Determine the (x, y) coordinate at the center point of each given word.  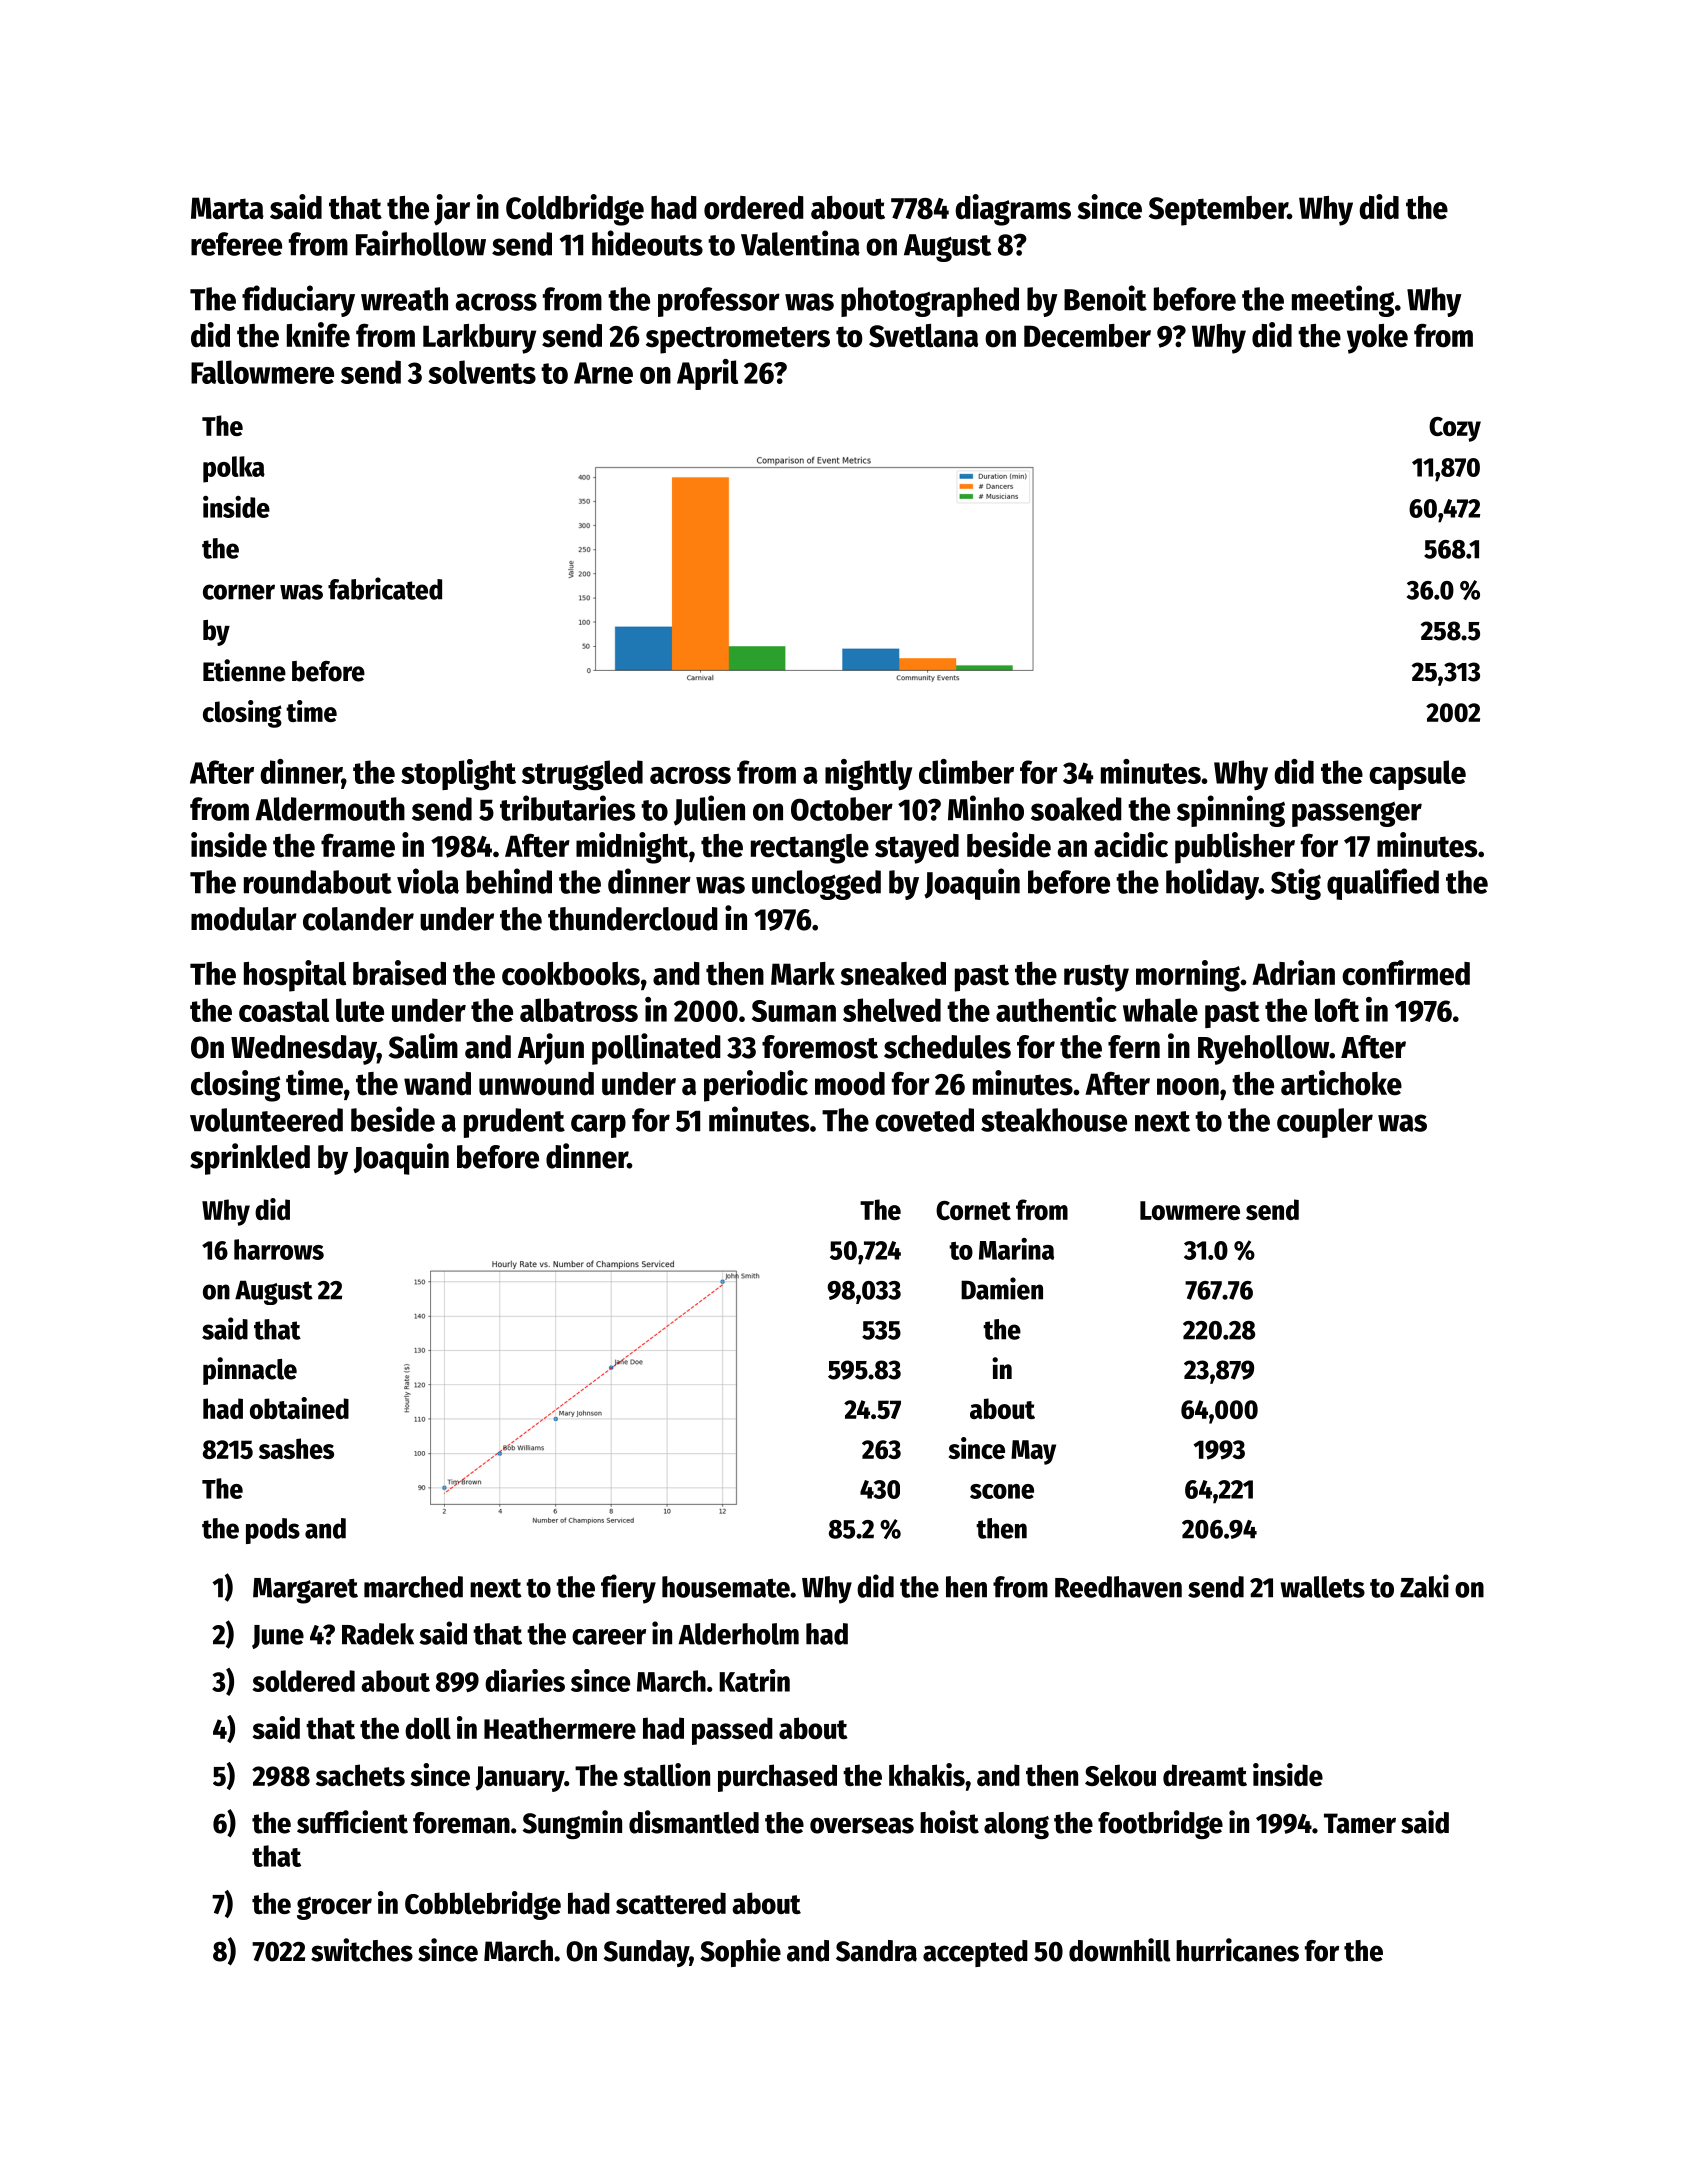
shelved (892, 1010)
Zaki (1424, 1586)
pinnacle (250, 1371)
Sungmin (572, 1824)
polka (234, 469)
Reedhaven (1118, 1587)
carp (598, 1126)
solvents (482, 372)
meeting (1343, 301)
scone (1002, 1491)
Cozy (1455, 429)
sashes (296, 1448)
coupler (1325, 1123)
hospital (295, 976)
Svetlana (923, 336)
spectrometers (738, 340)
